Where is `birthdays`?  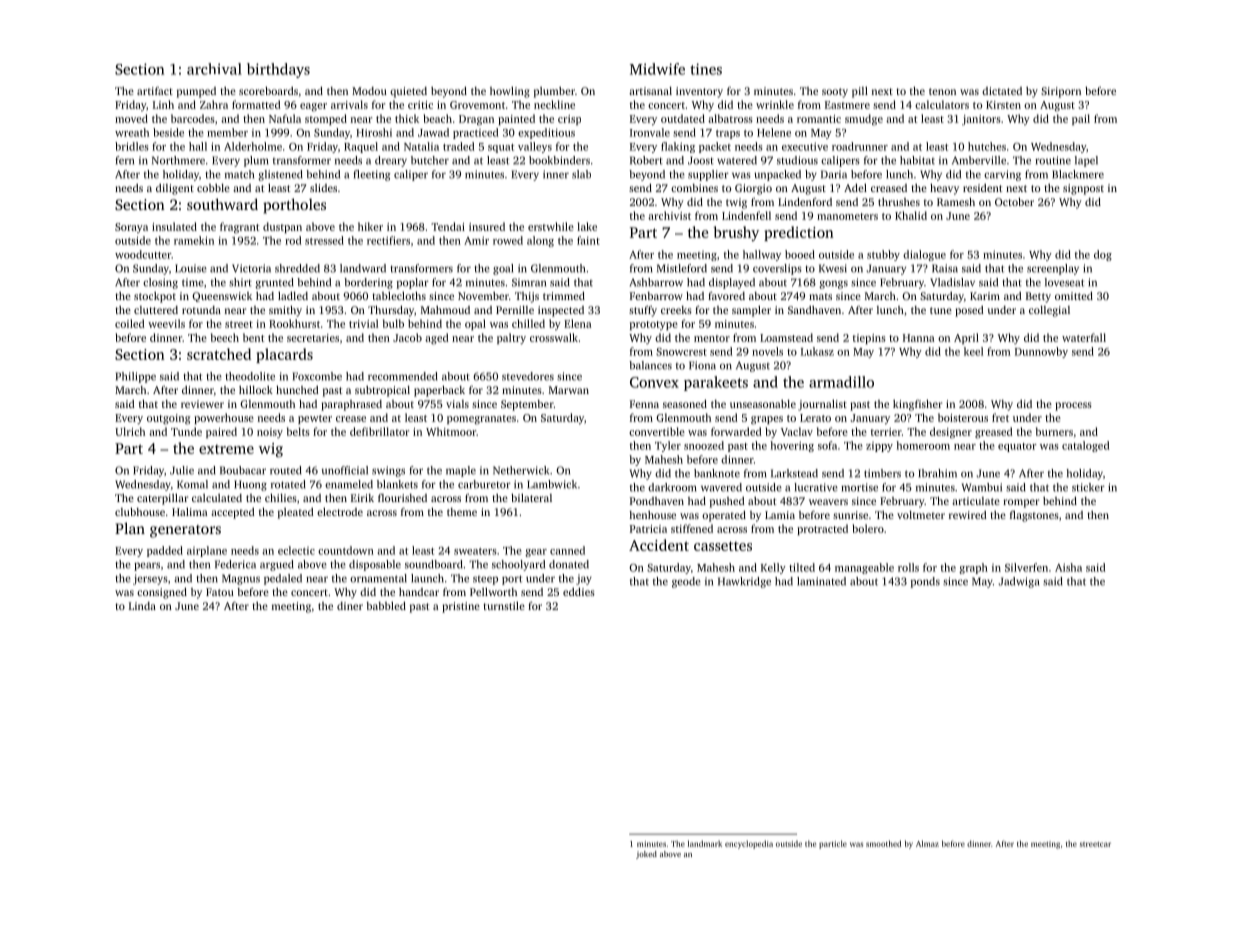 birthdays is located at coordinates (278, 70).
